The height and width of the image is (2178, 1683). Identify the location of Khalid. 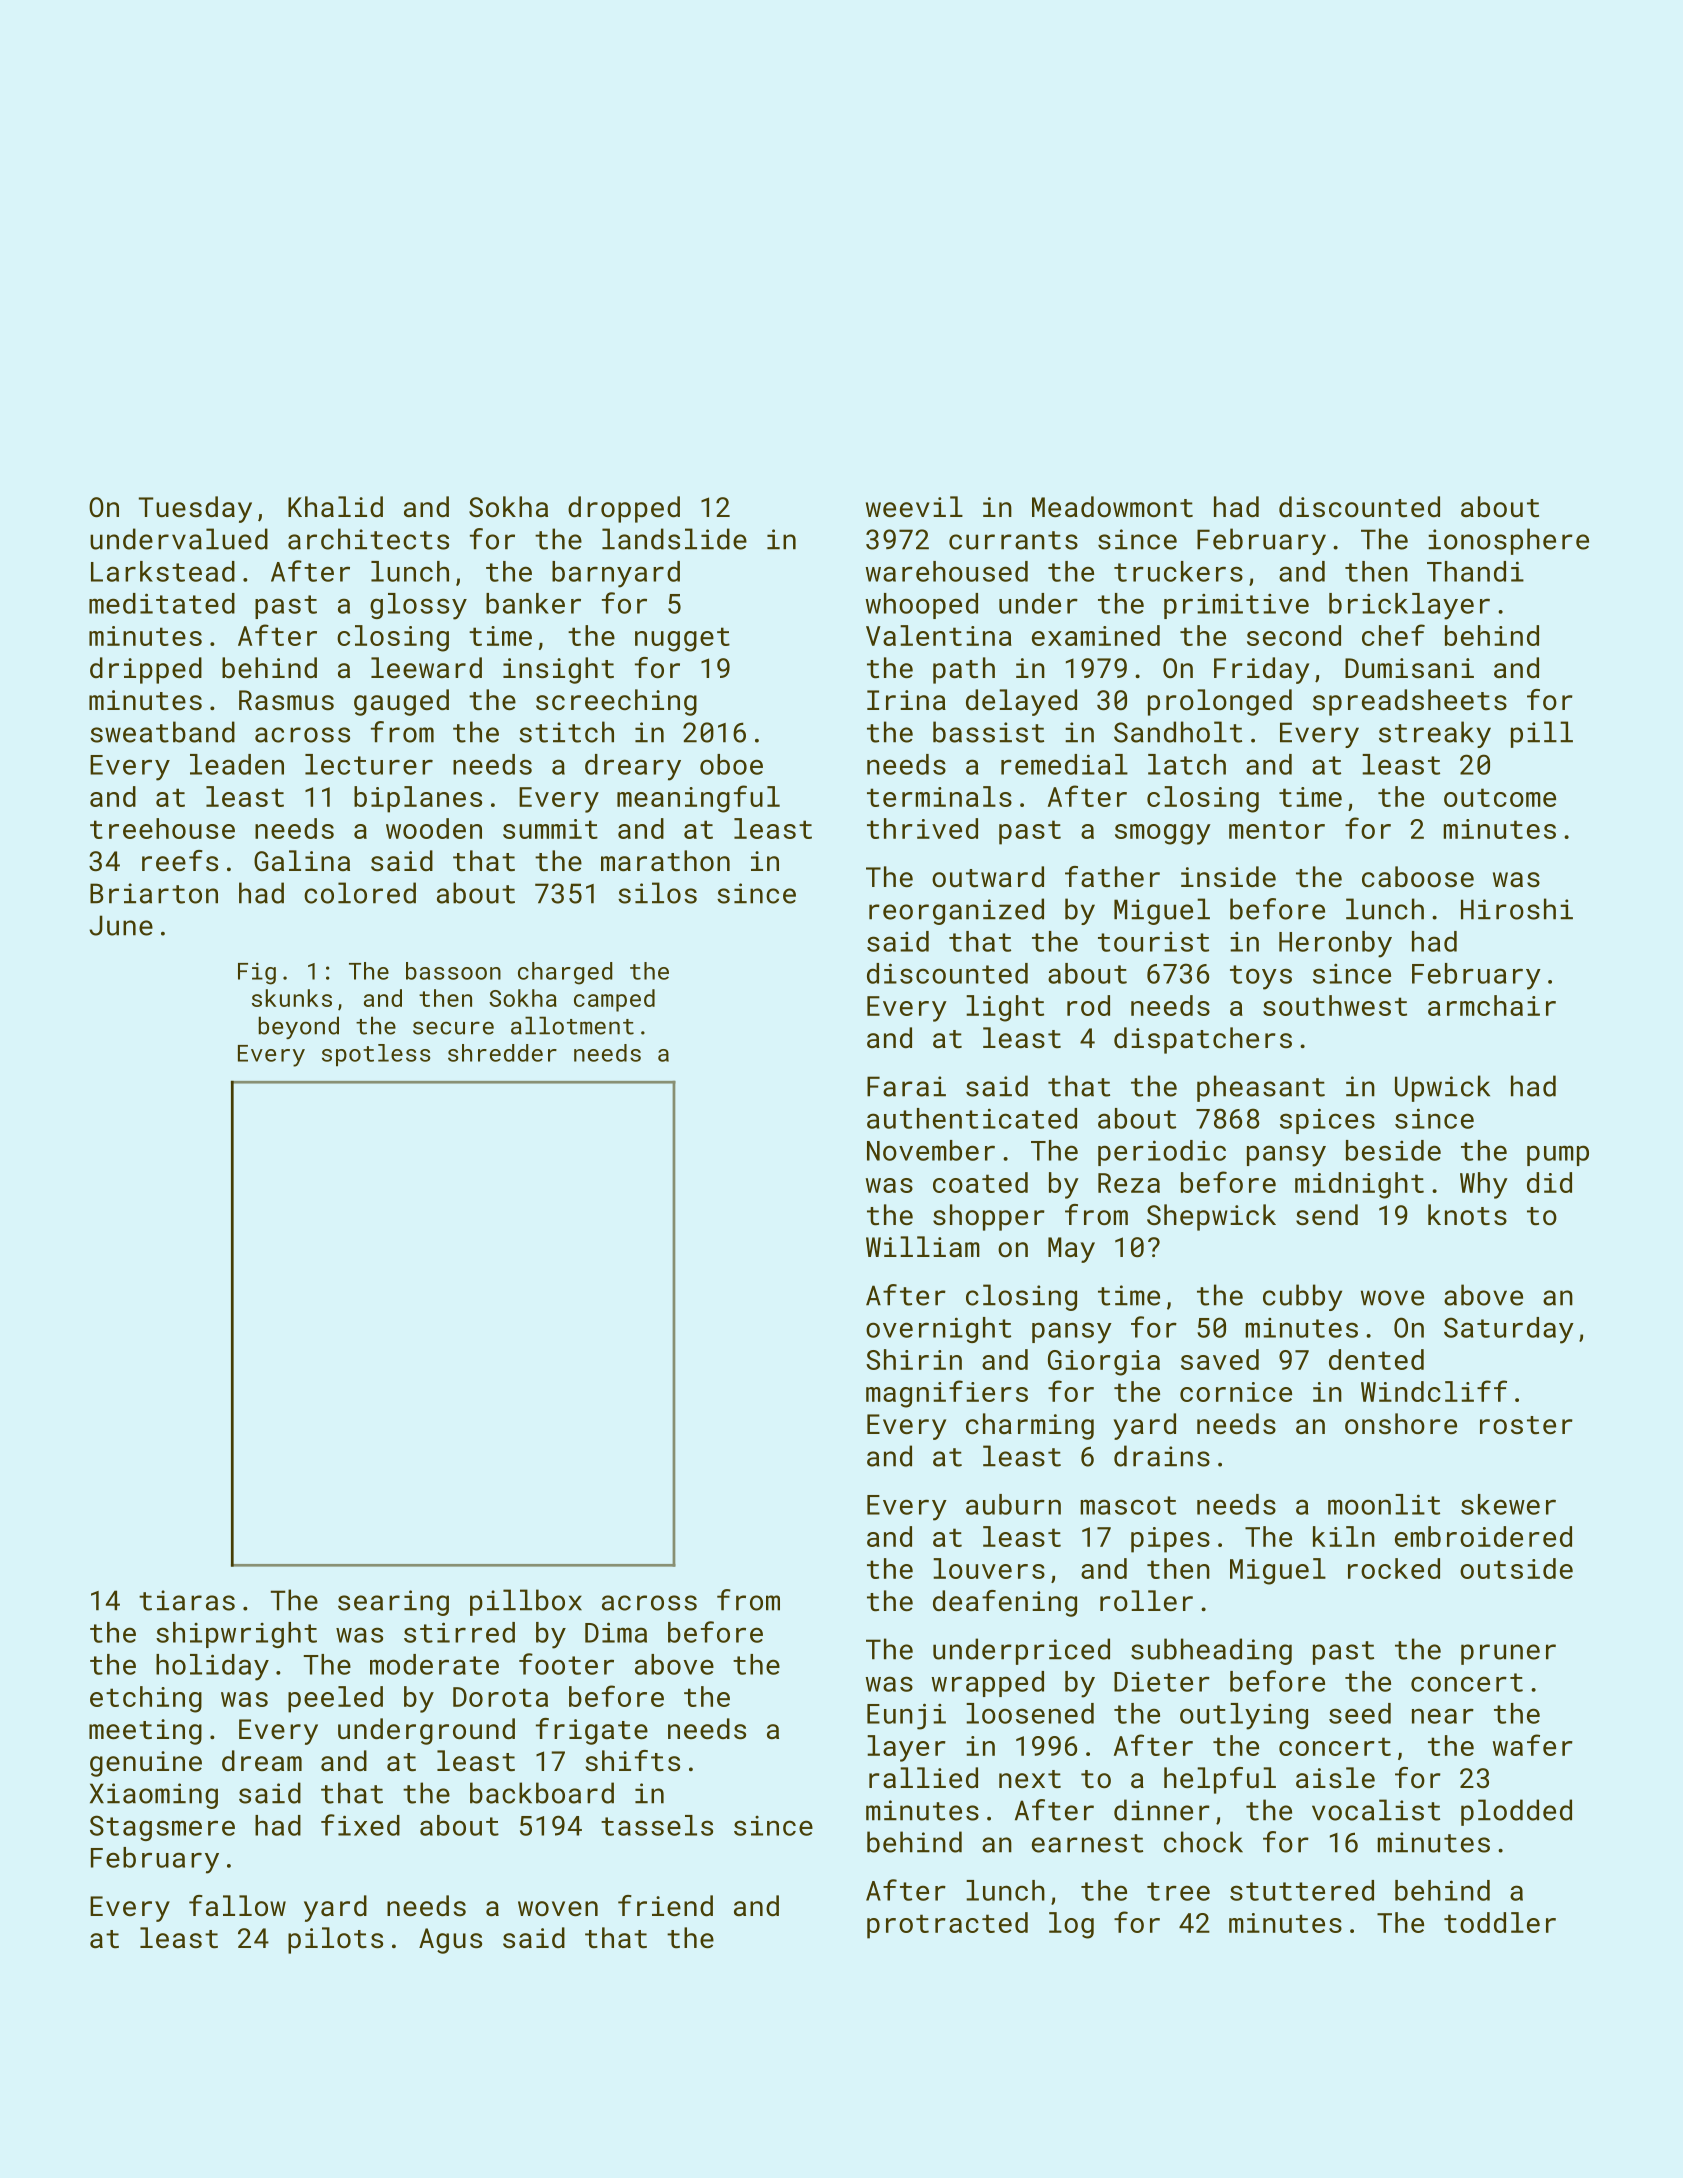
(335, 506).
